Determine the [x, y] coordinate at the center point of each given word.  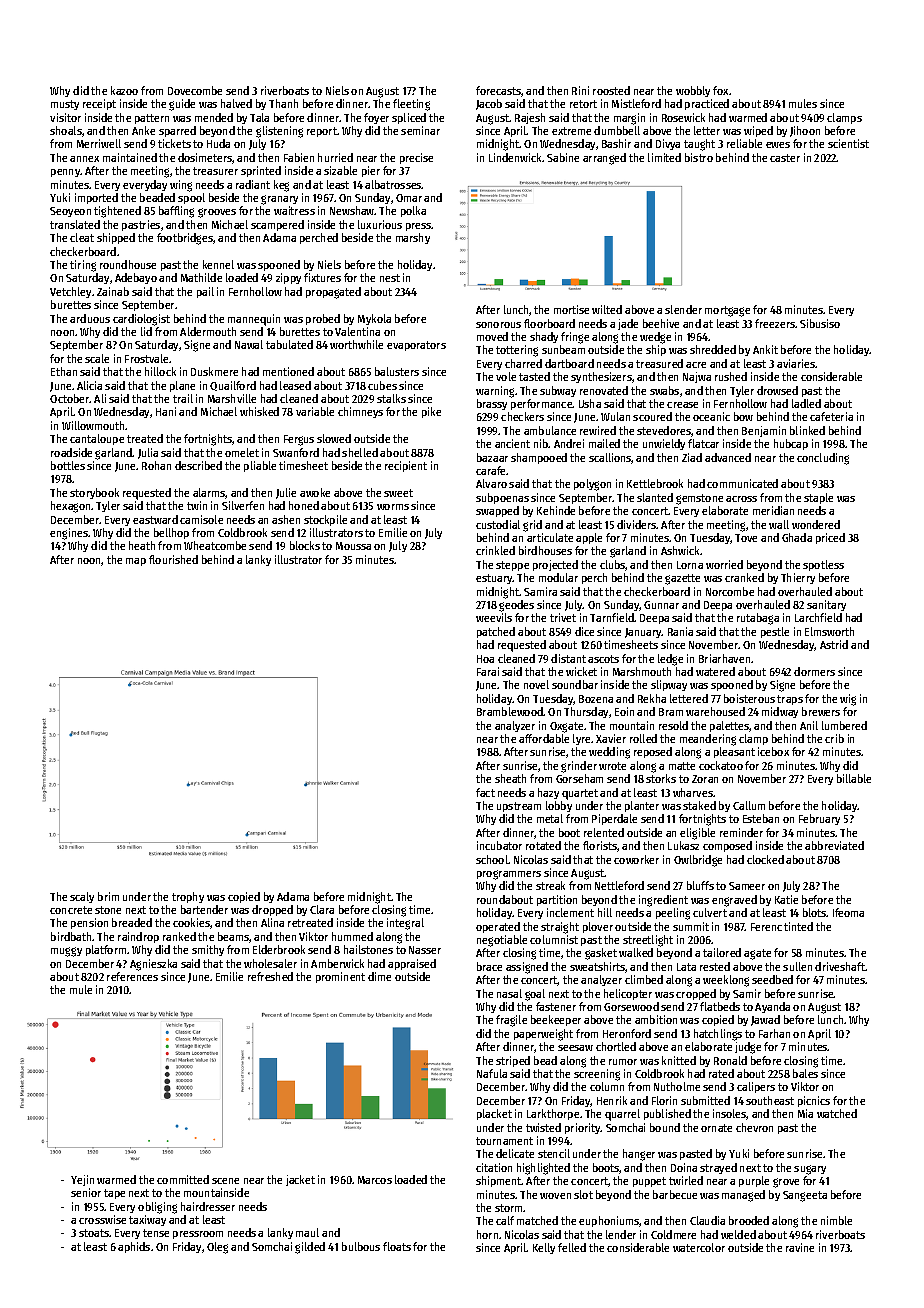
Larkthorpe [553, 1114]
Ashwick [681, 550]
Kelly [544, 1248]
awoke [315, 492]
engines [69, 534]
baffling [176, 212]
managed [743, 1196]
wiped [758, 131]
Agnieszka [153, 965]
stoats [94, 1233]
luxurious [380, 224]
